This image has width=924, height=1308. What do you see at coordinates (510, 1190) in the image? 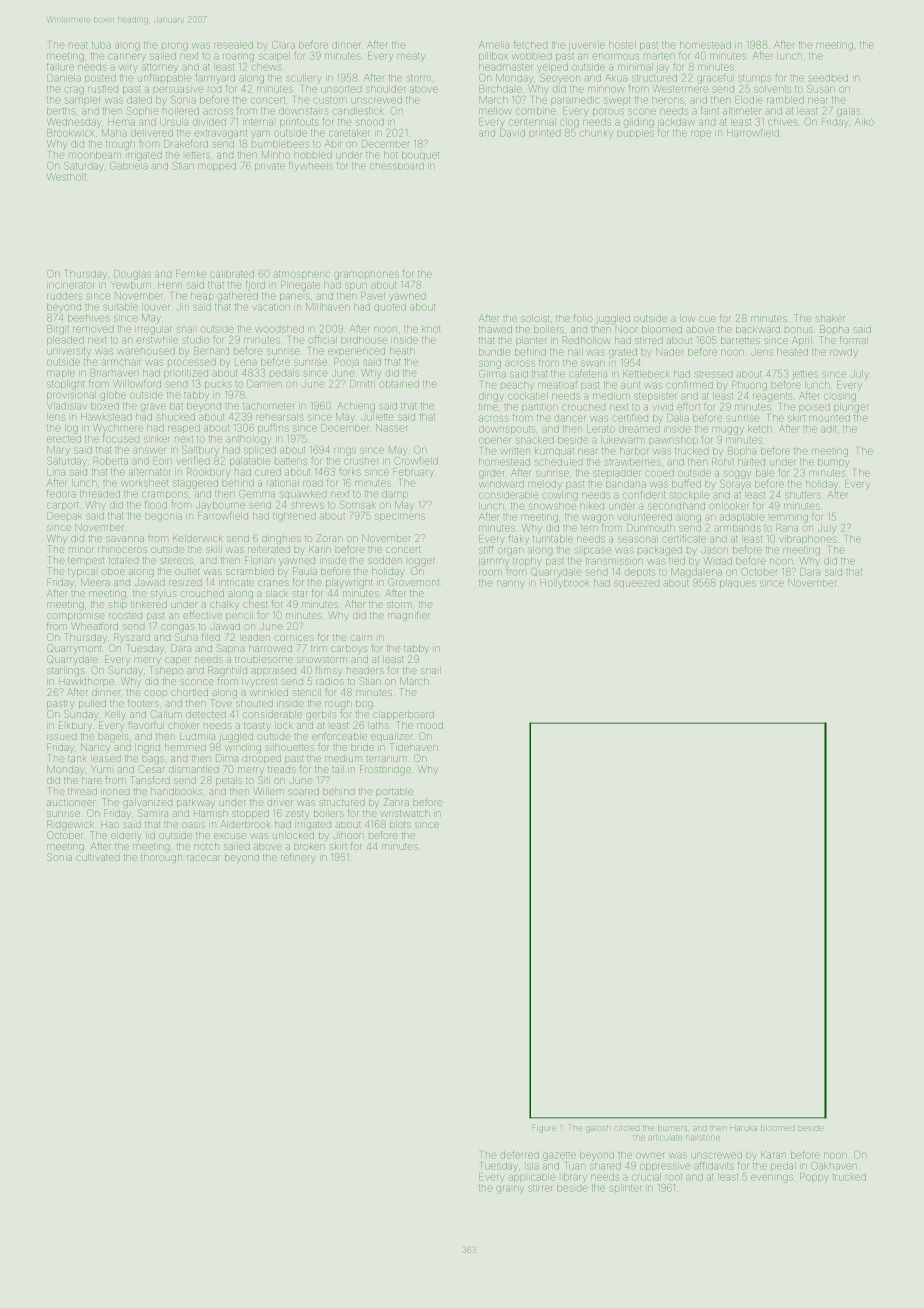
I see `grainy` at bounding box center [510, 1190].
